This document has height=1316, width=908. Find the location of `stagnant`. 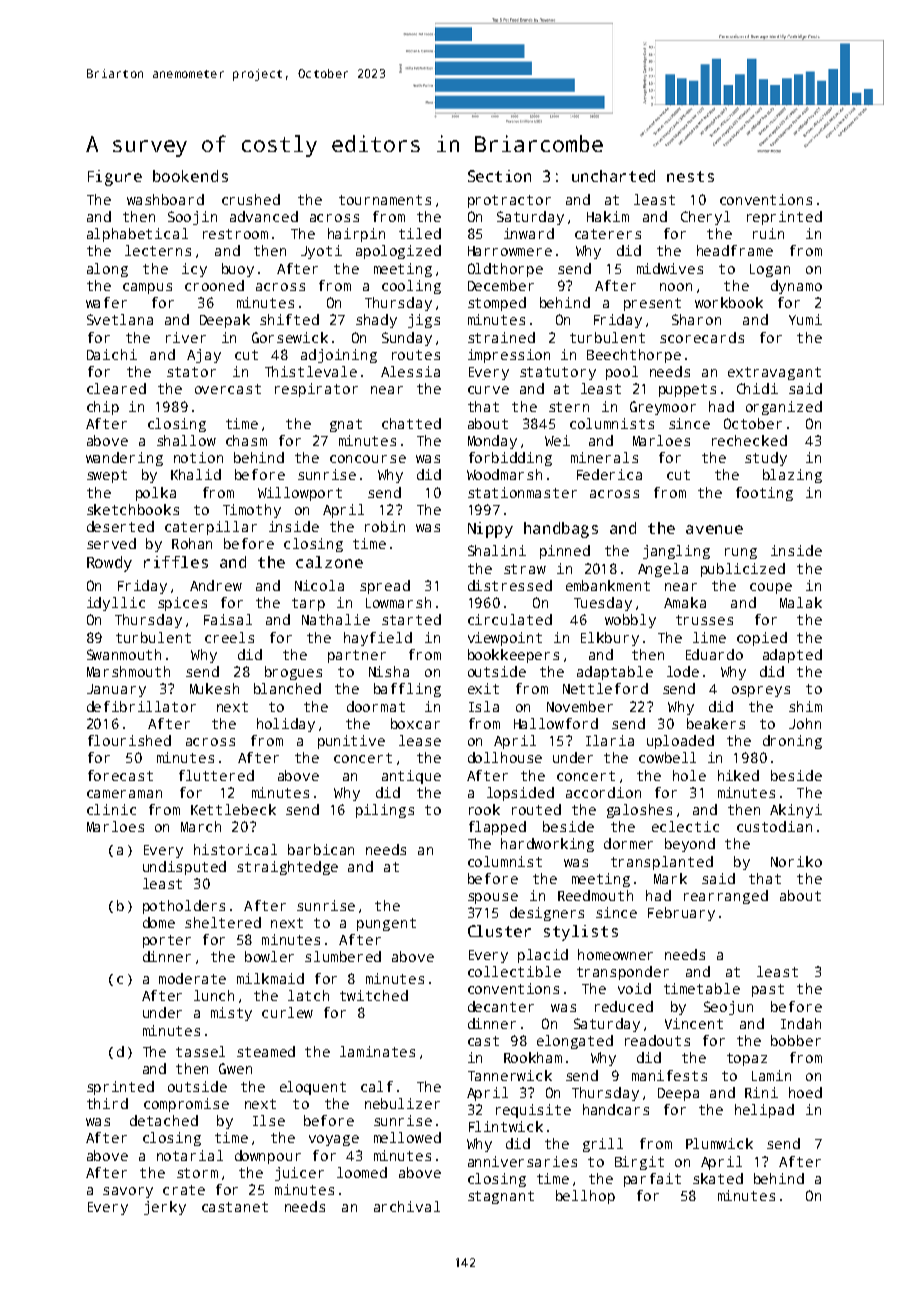

stagnant is located at coordinates (501, 1197).
